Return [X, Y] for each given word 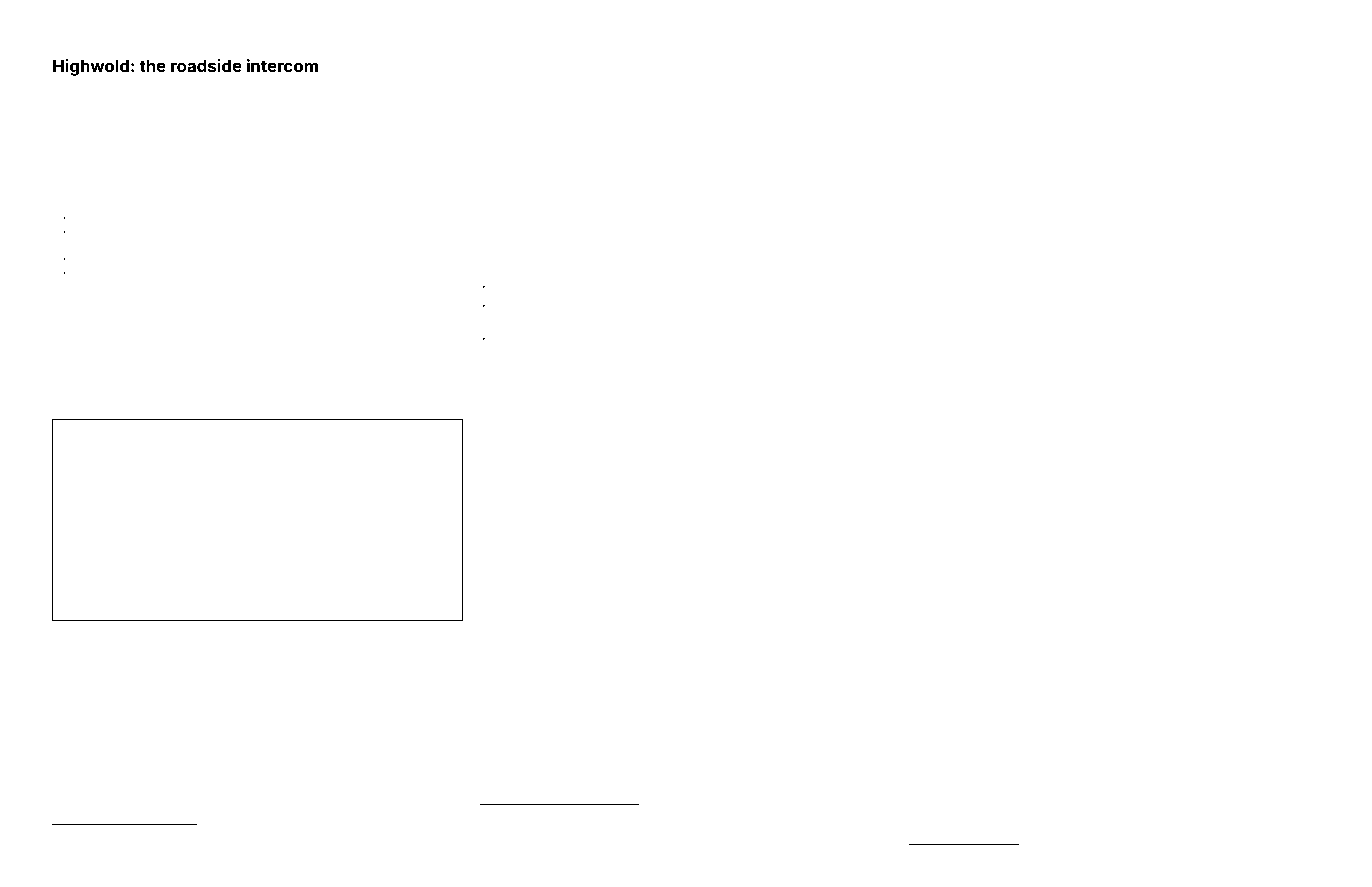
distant [714, 172]
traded [241, 631]
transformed [828, 304]
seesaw [749, 496]
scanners [75, 146]
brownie [1014, 579]
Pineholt [1285, 186]
